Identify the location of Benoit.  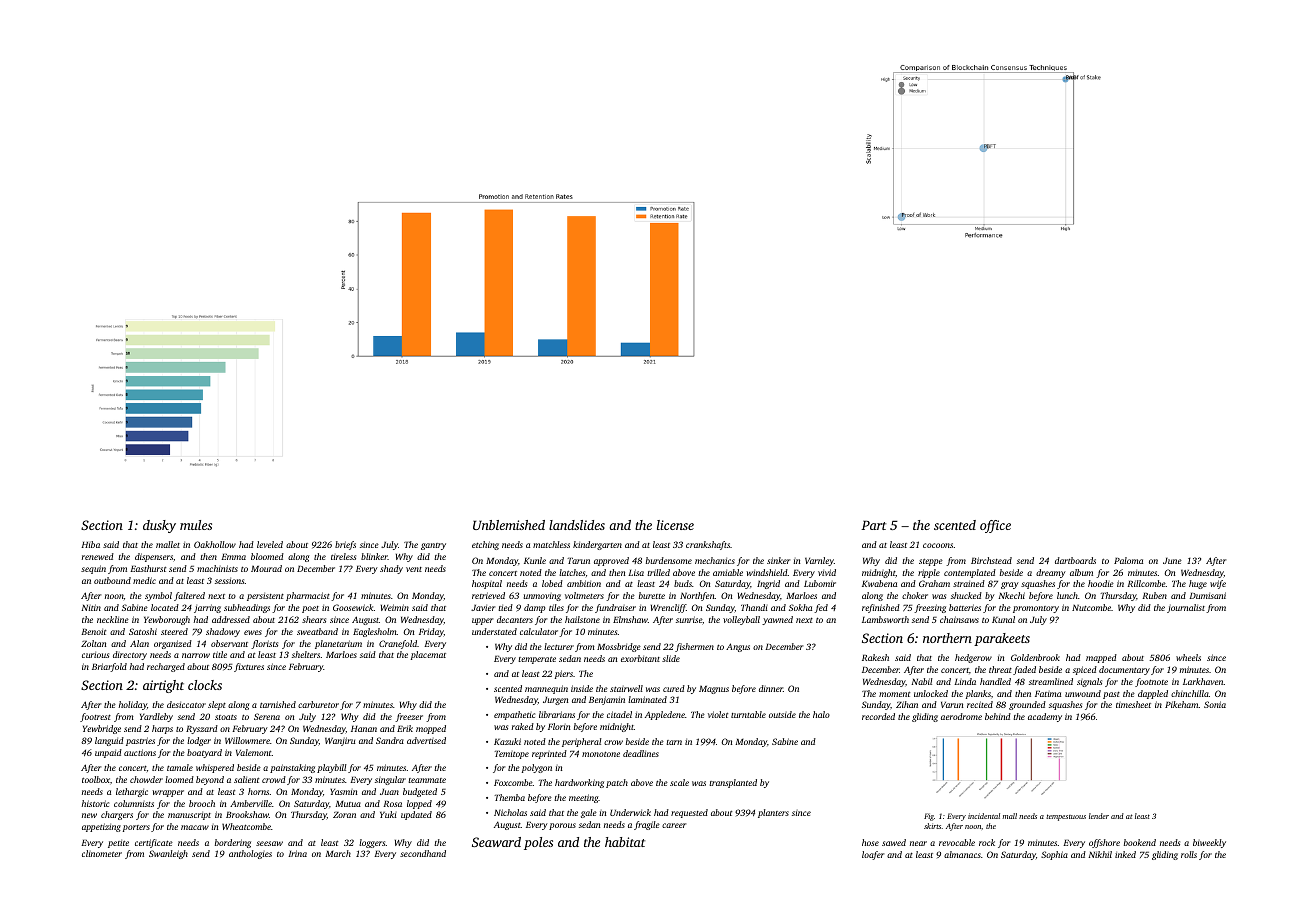
(93, 631).
